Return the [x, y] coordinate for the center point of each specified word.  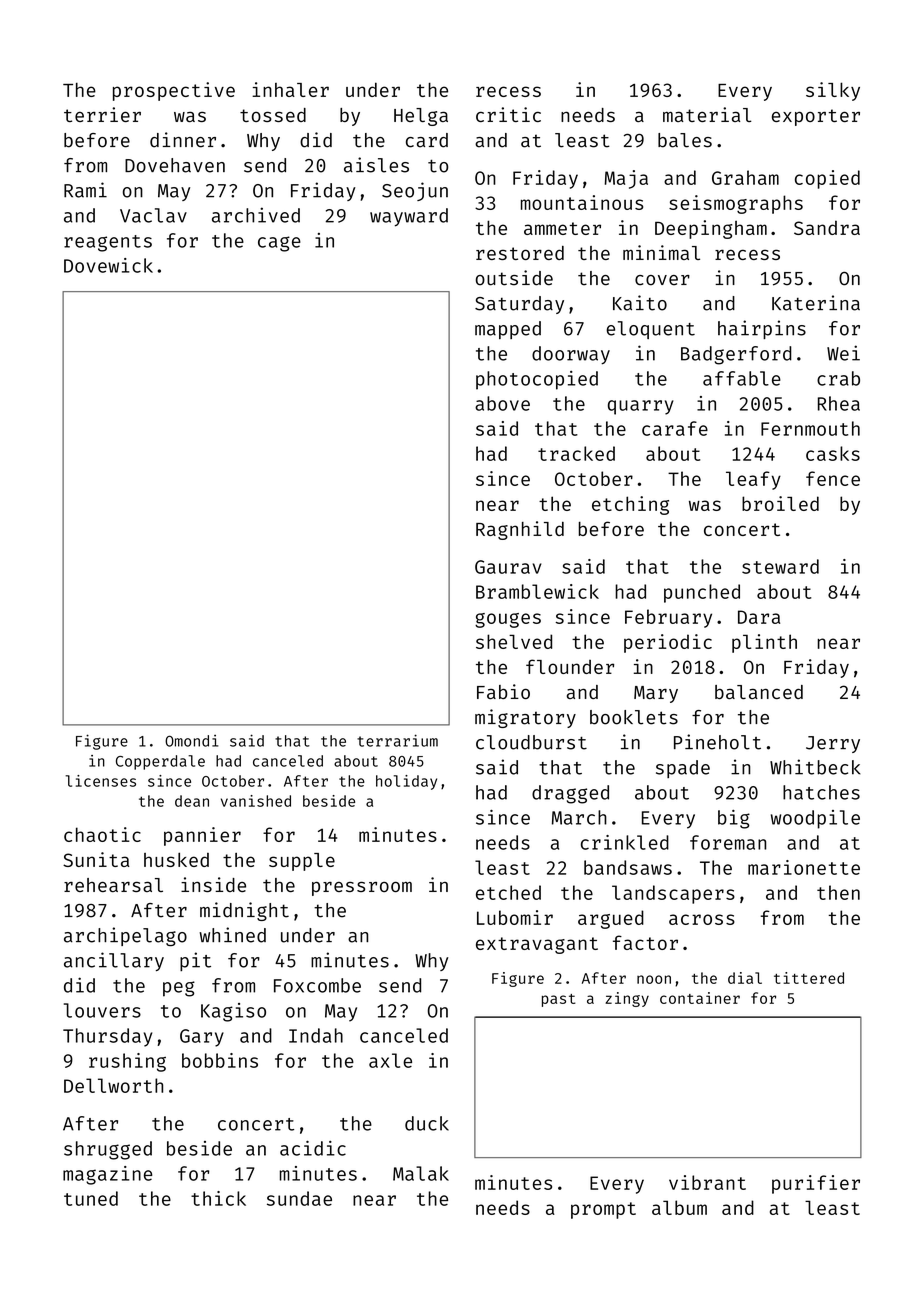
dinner [183, 140]
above [502, 403]
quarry [641, 407]
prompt [603, 1210]
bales [685, 140]
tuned [91, 1198]
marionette [804, 867]
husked [176, 859]
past [559, 1000]
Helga [421, 117]
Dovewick [108, 265]
